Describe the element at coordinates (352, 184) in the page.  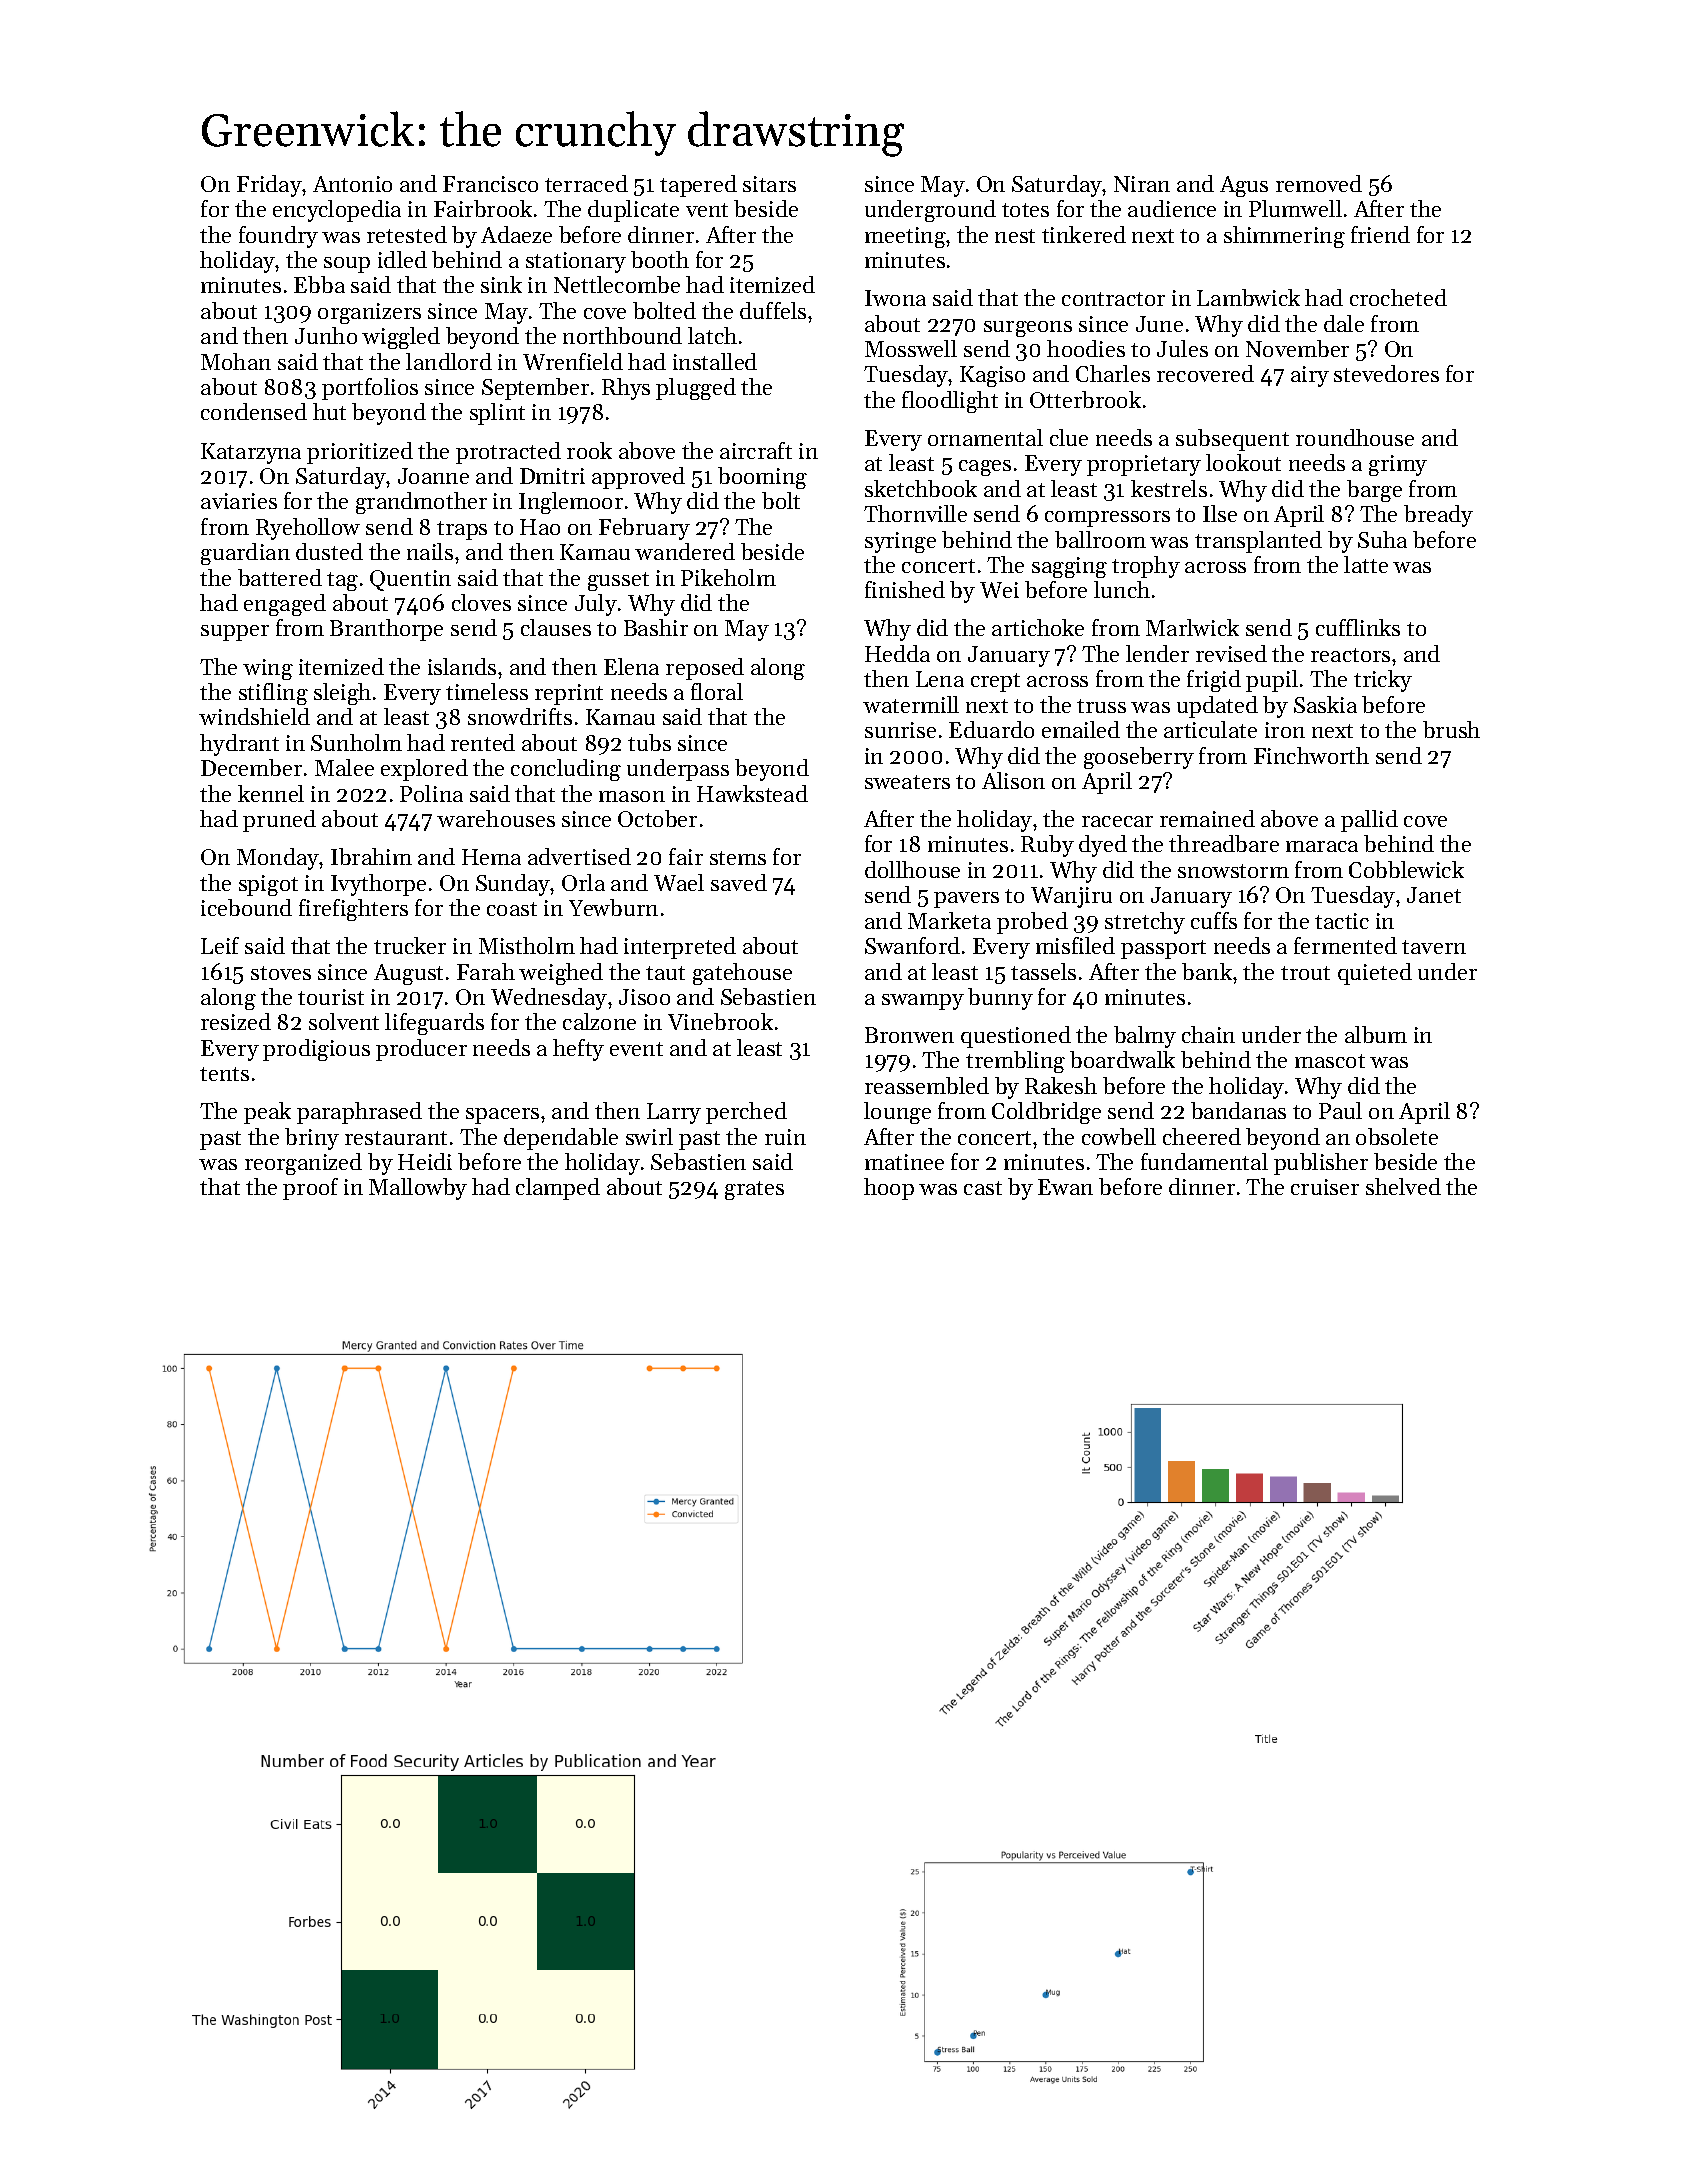
I see `Antonio` at that location.
